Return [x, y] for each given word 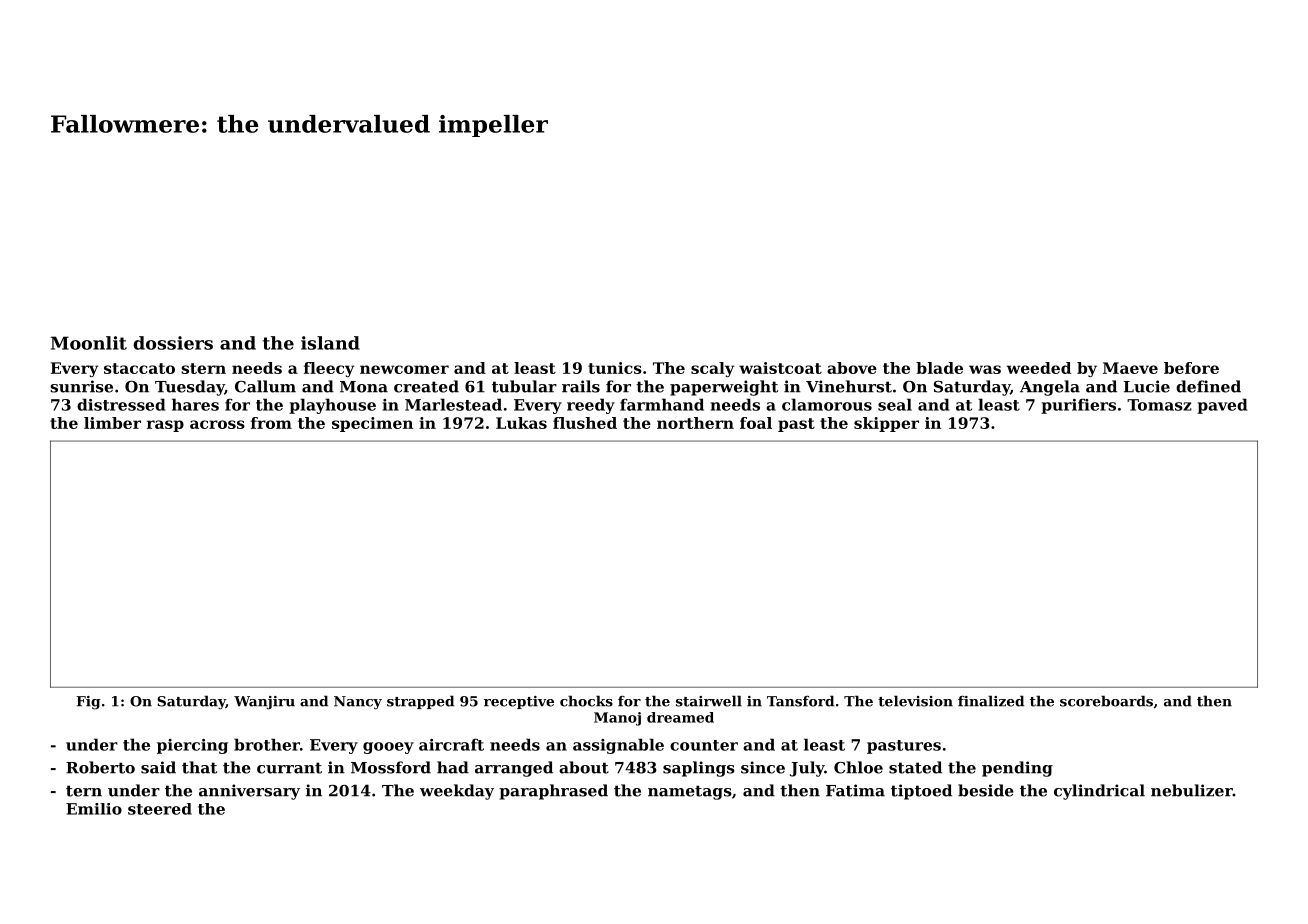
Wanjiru [264, 703]
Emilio [94, 809]
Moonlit [89, 343]
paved [1222, 406]
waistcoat [780, 368]
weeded [1039, 368]
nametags [690, 792]
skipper [886, 424]
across [217, 424]
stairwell [709, 701]
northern [695, 423]
